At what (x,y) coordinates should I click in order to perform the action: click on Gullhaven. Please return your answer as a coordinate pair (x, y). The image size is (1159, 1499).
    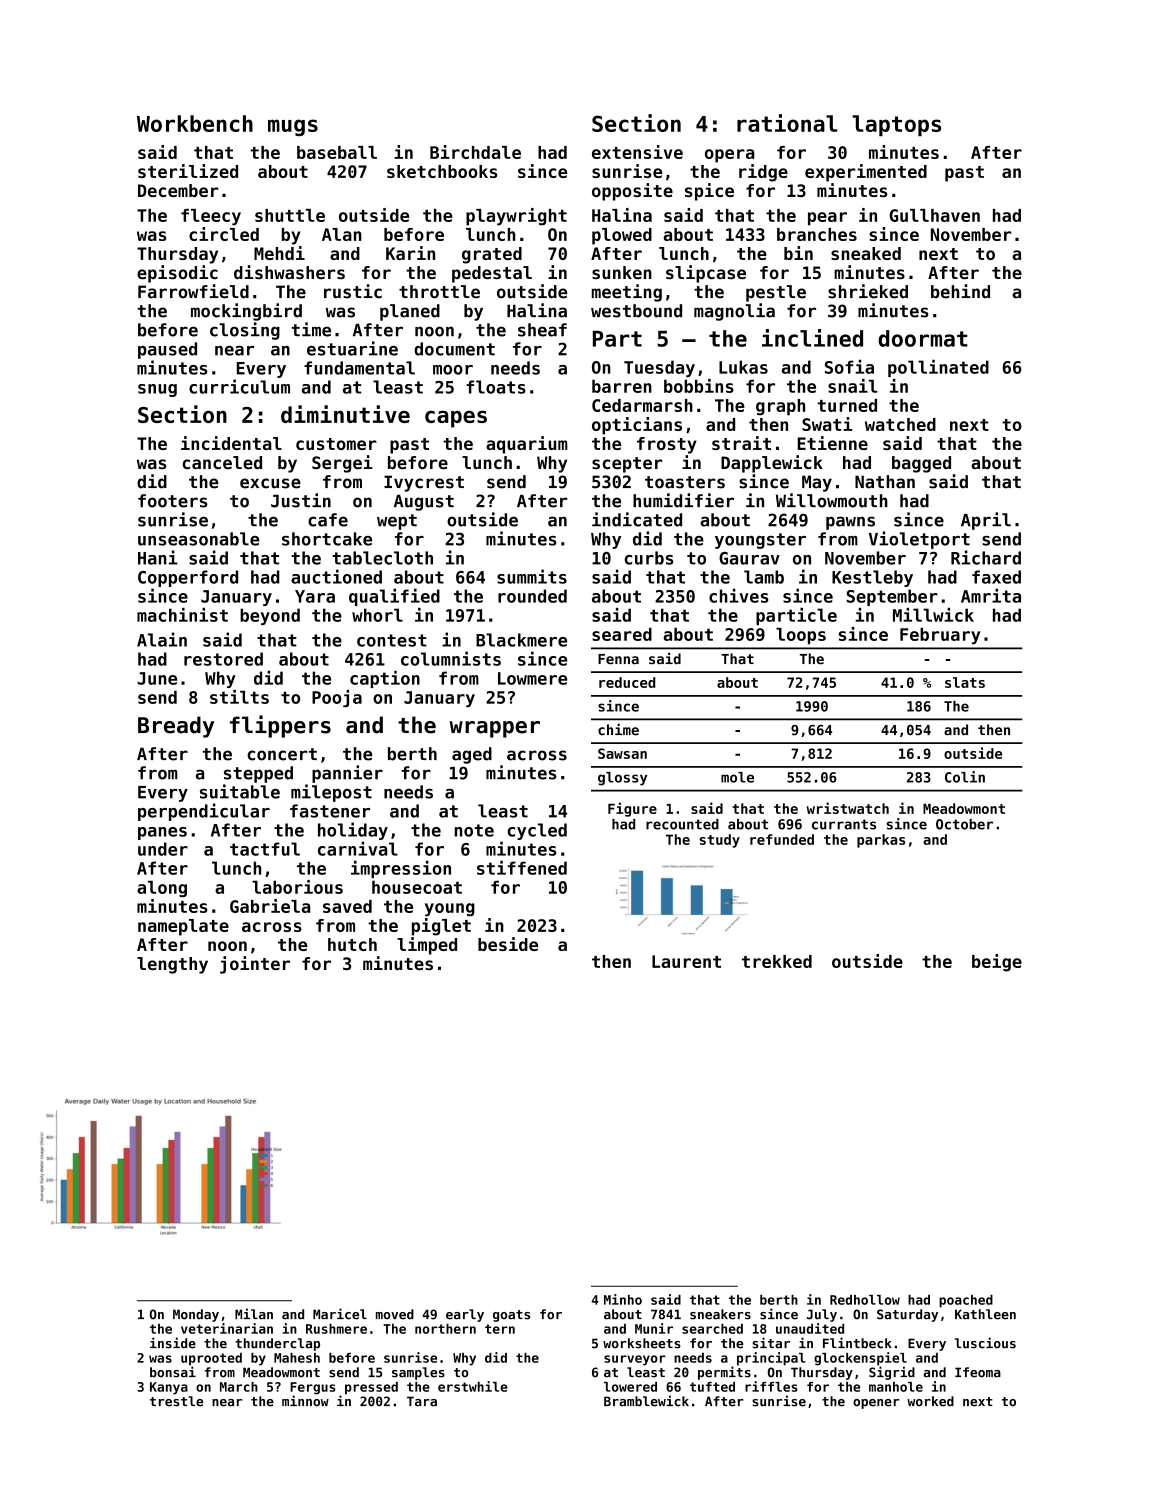
    Looking at the image, I should click on (934, 215).
